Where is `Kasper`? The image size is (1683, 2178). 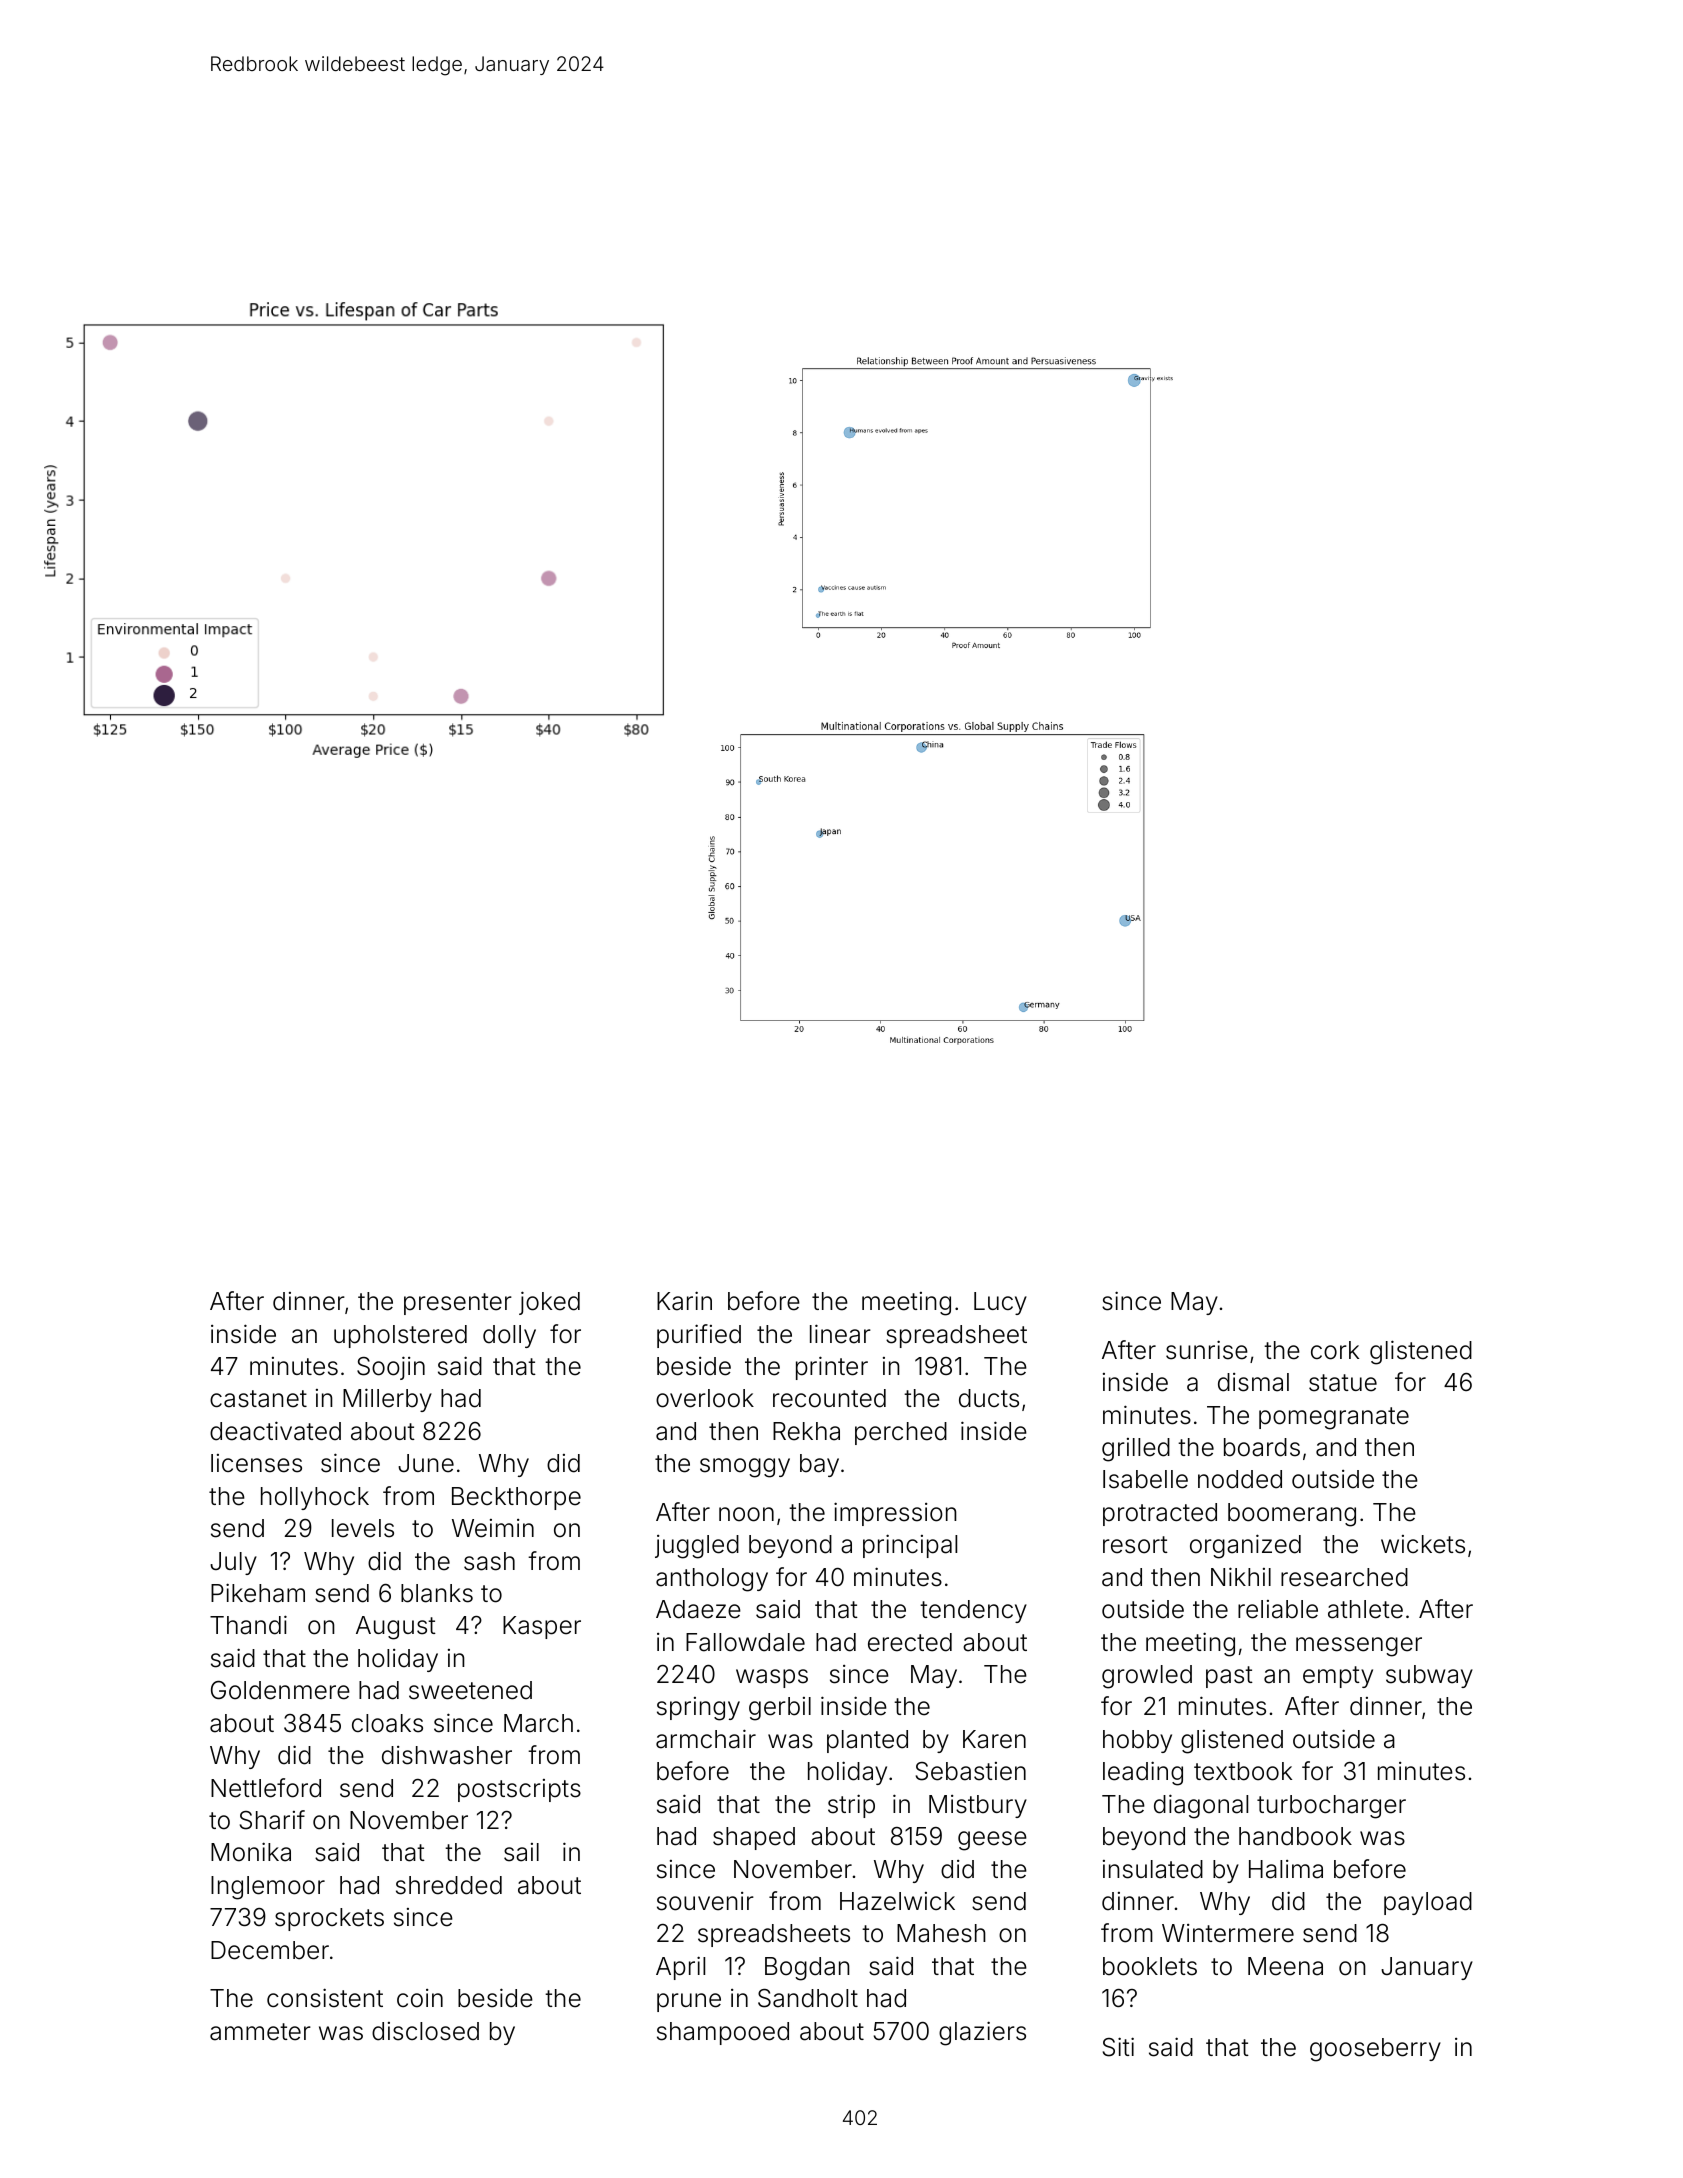
Kasper is located at coordinates (542, 1627).
